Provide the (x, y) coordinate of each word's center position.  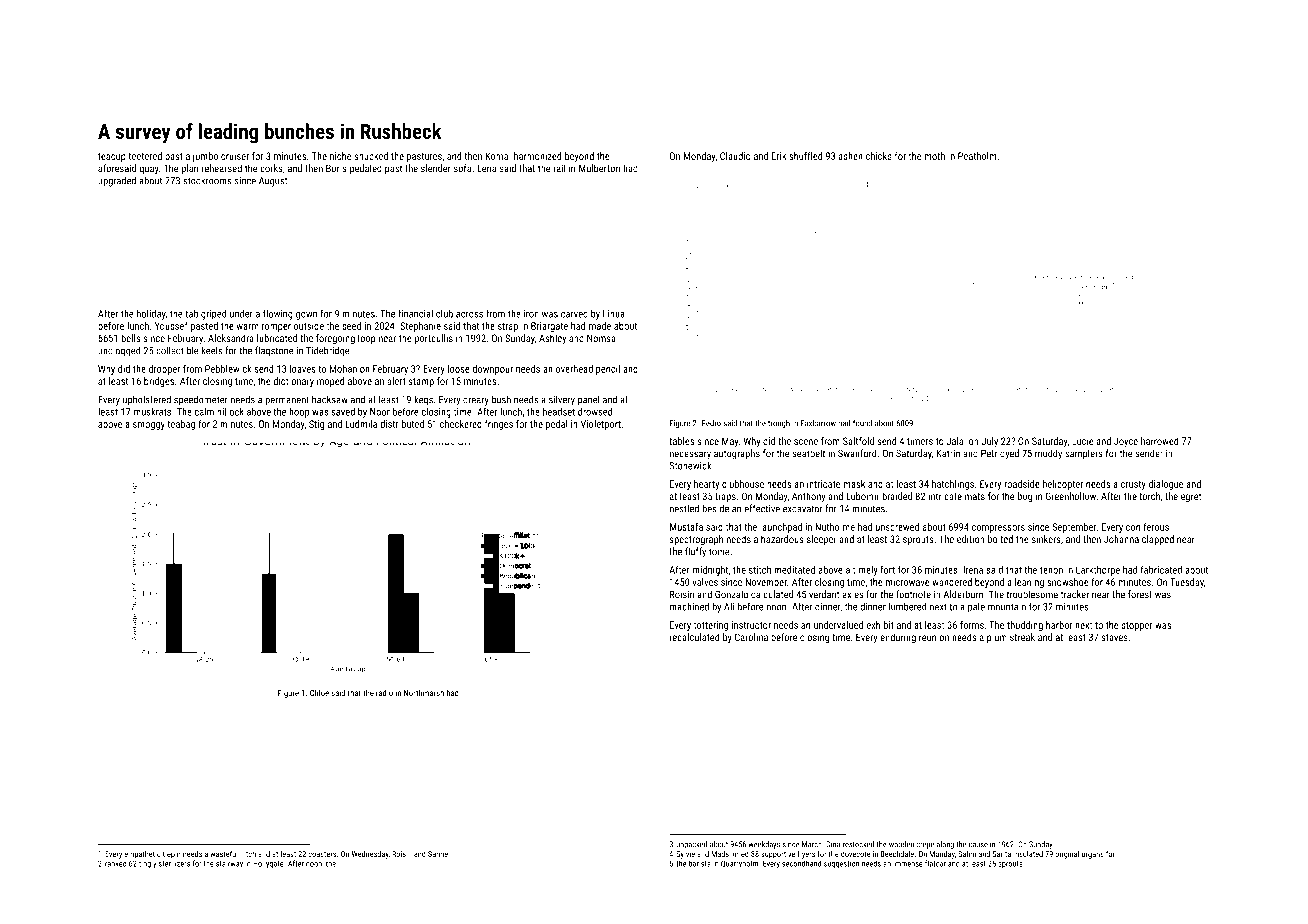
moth (934, 156)
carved (574, 314)
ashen (850, 156)
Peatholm (977, 156)
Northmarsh (424, 692)
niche (340, 156)
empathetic (142, 855)
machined (689, 606)
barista (700, 863)
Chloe (319, 692)
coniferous (1147, 527)
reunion (934, 637)
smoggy (149, 426)
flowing (278, 314)
